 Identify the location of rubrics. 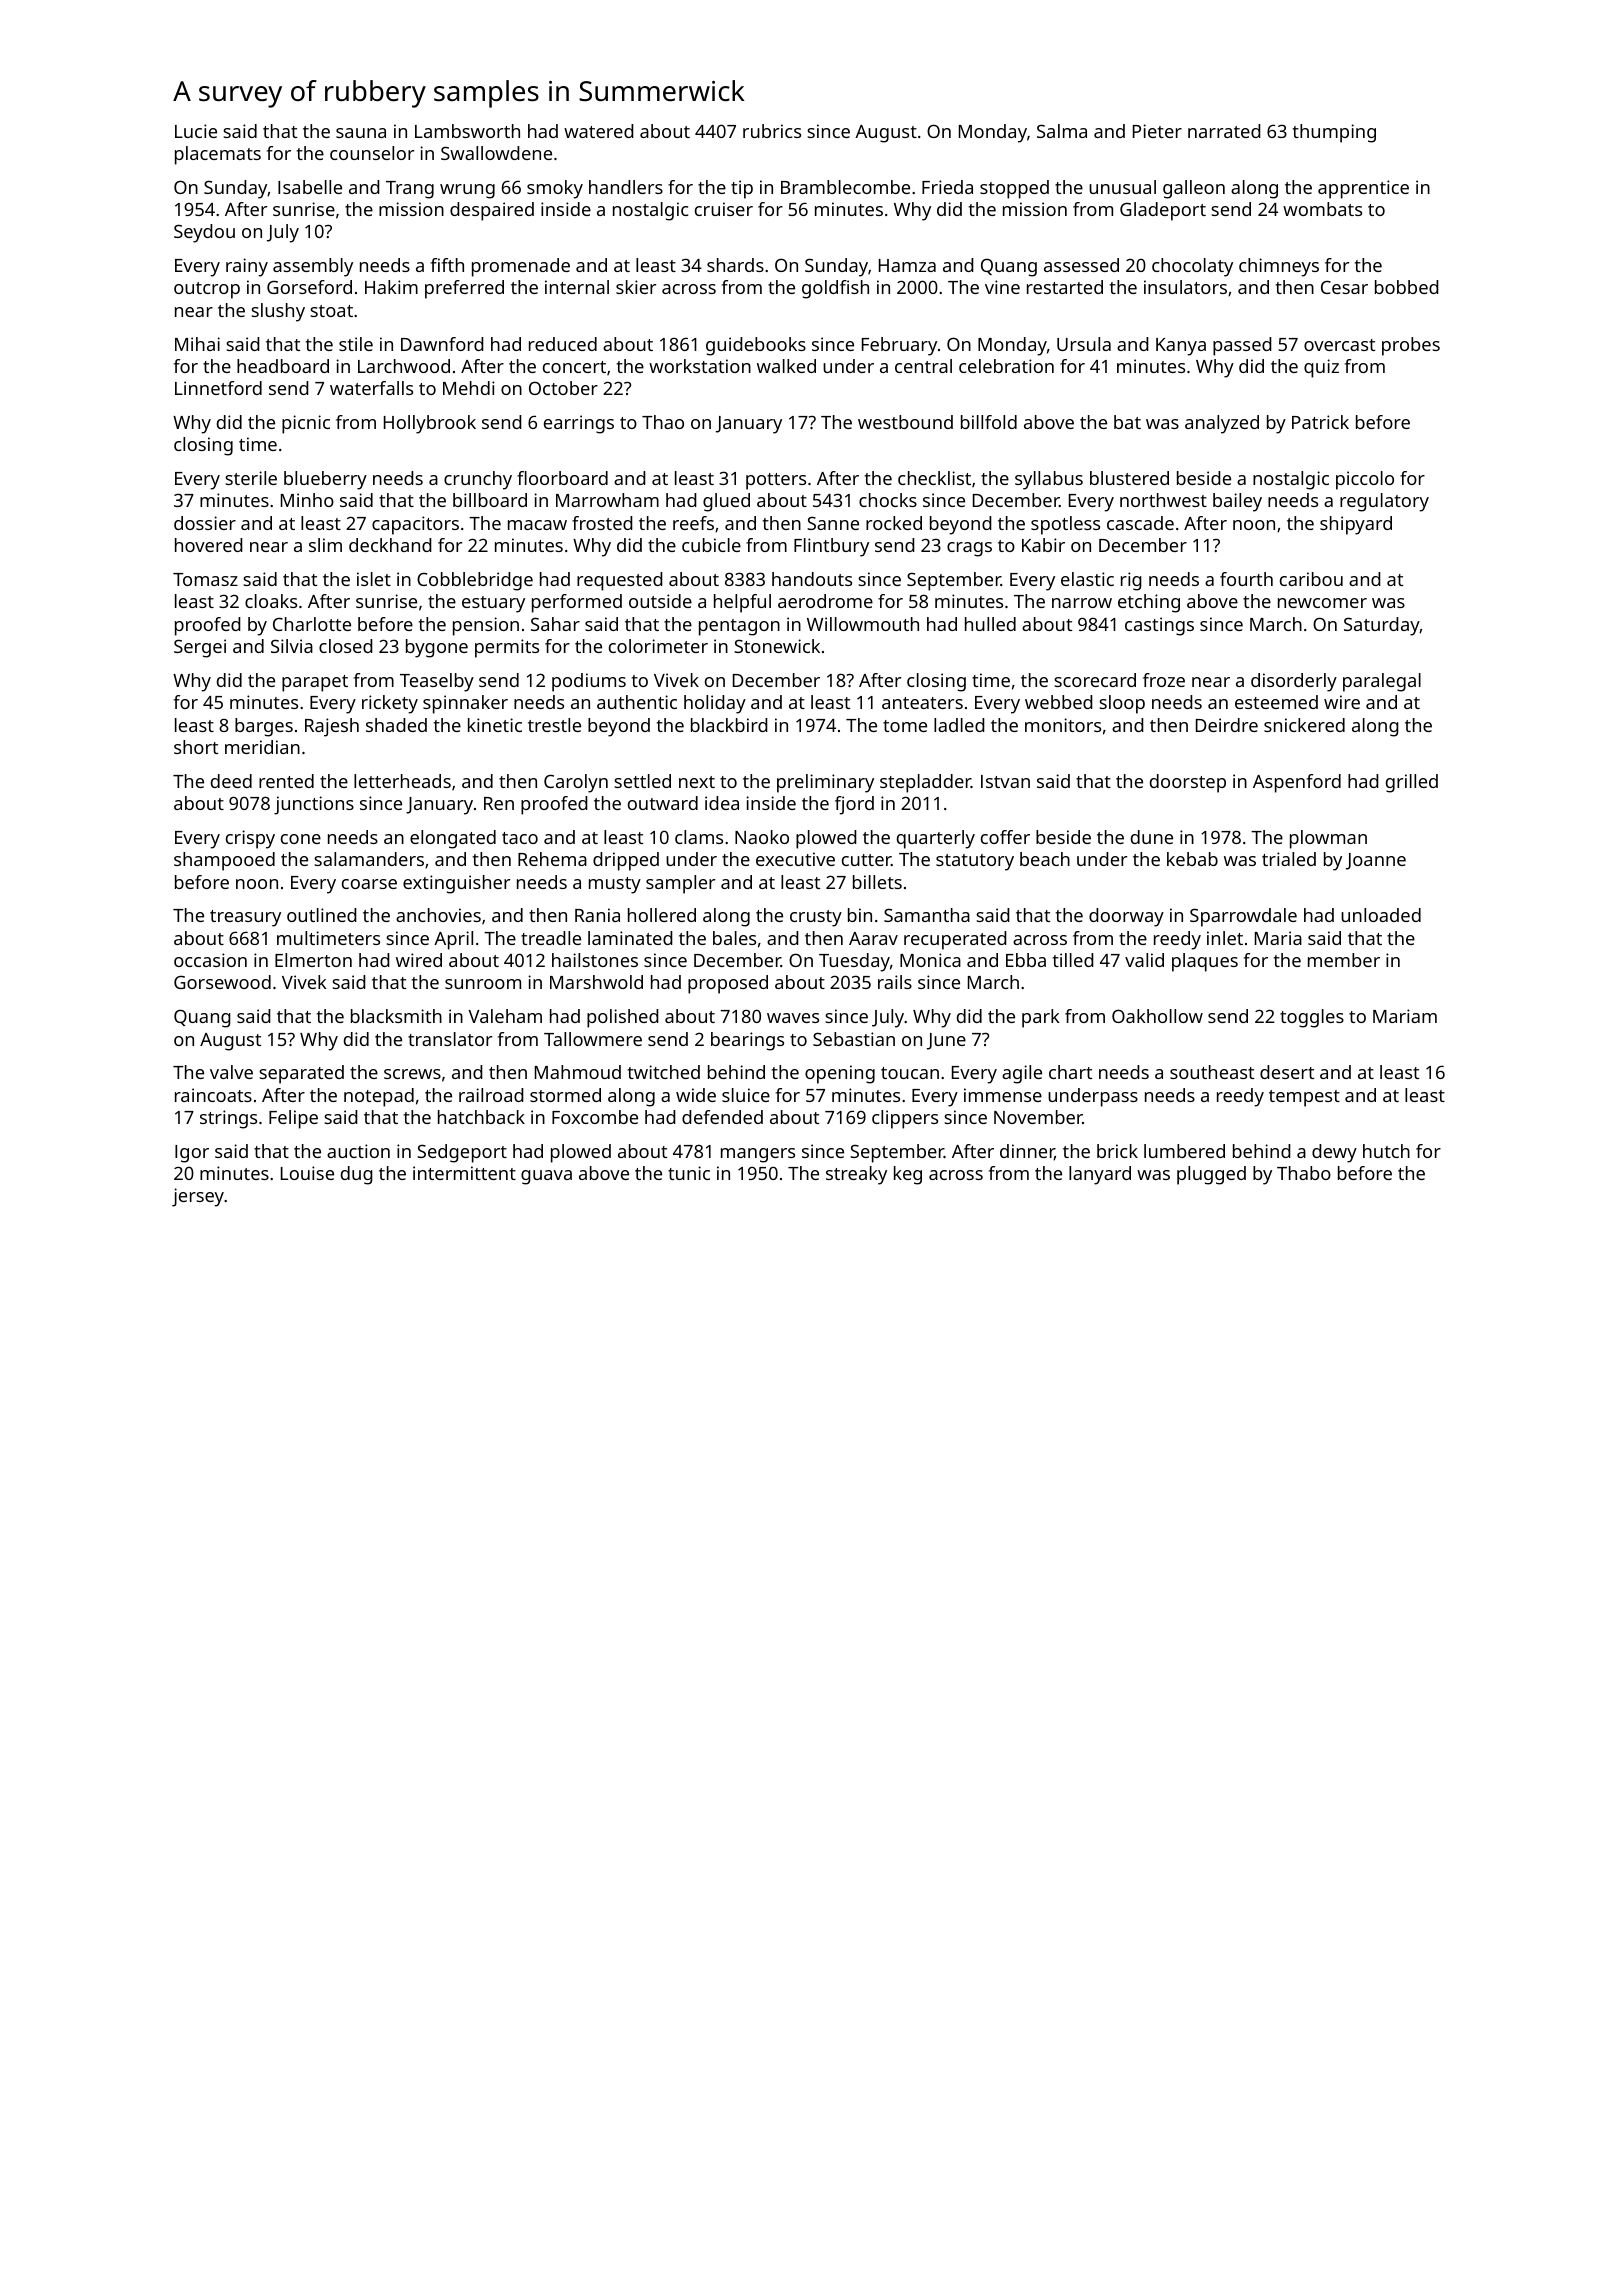
(772, 131).
